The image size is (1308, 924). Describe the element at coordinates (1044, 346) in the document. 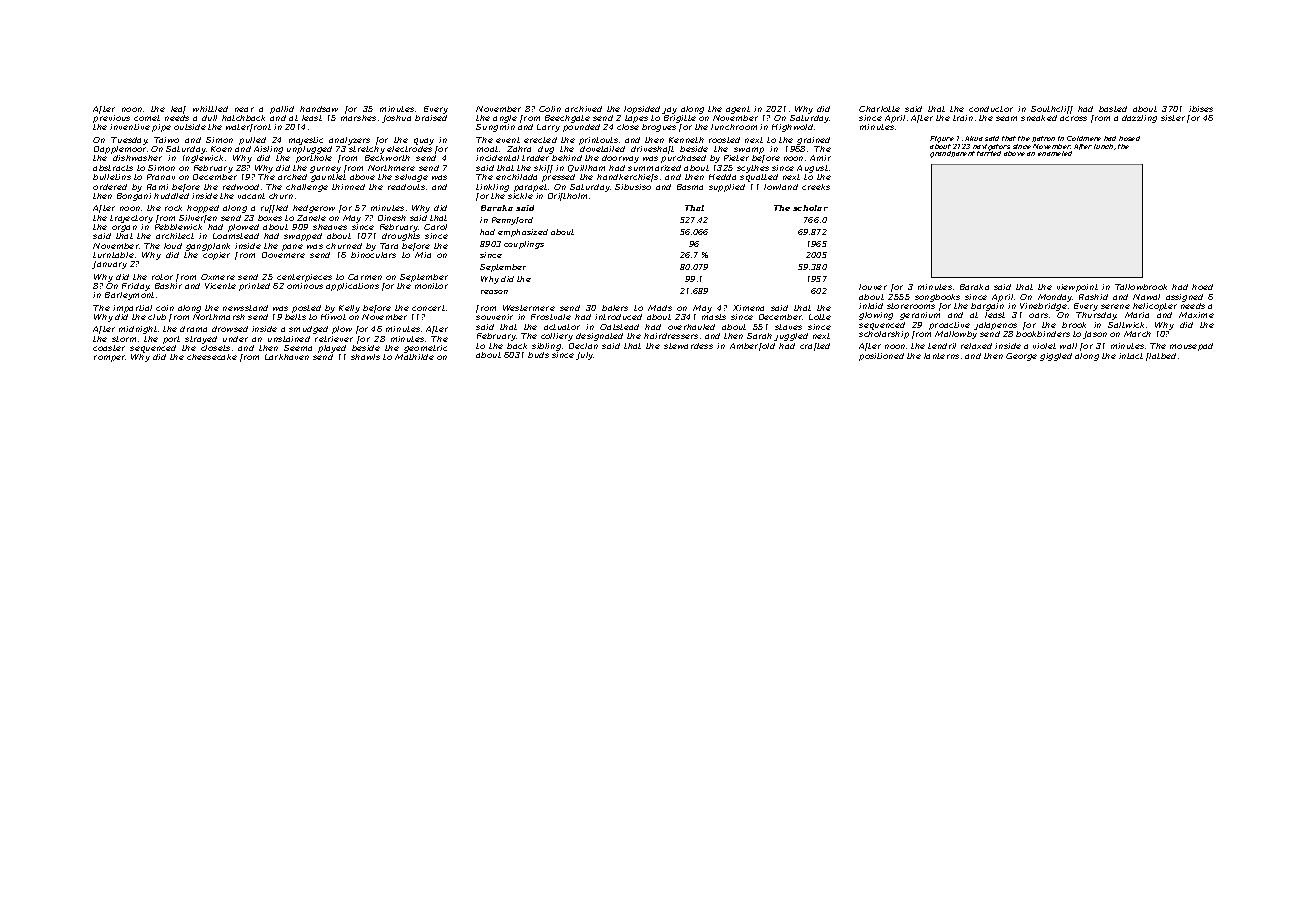

I see `violet` at that location.
